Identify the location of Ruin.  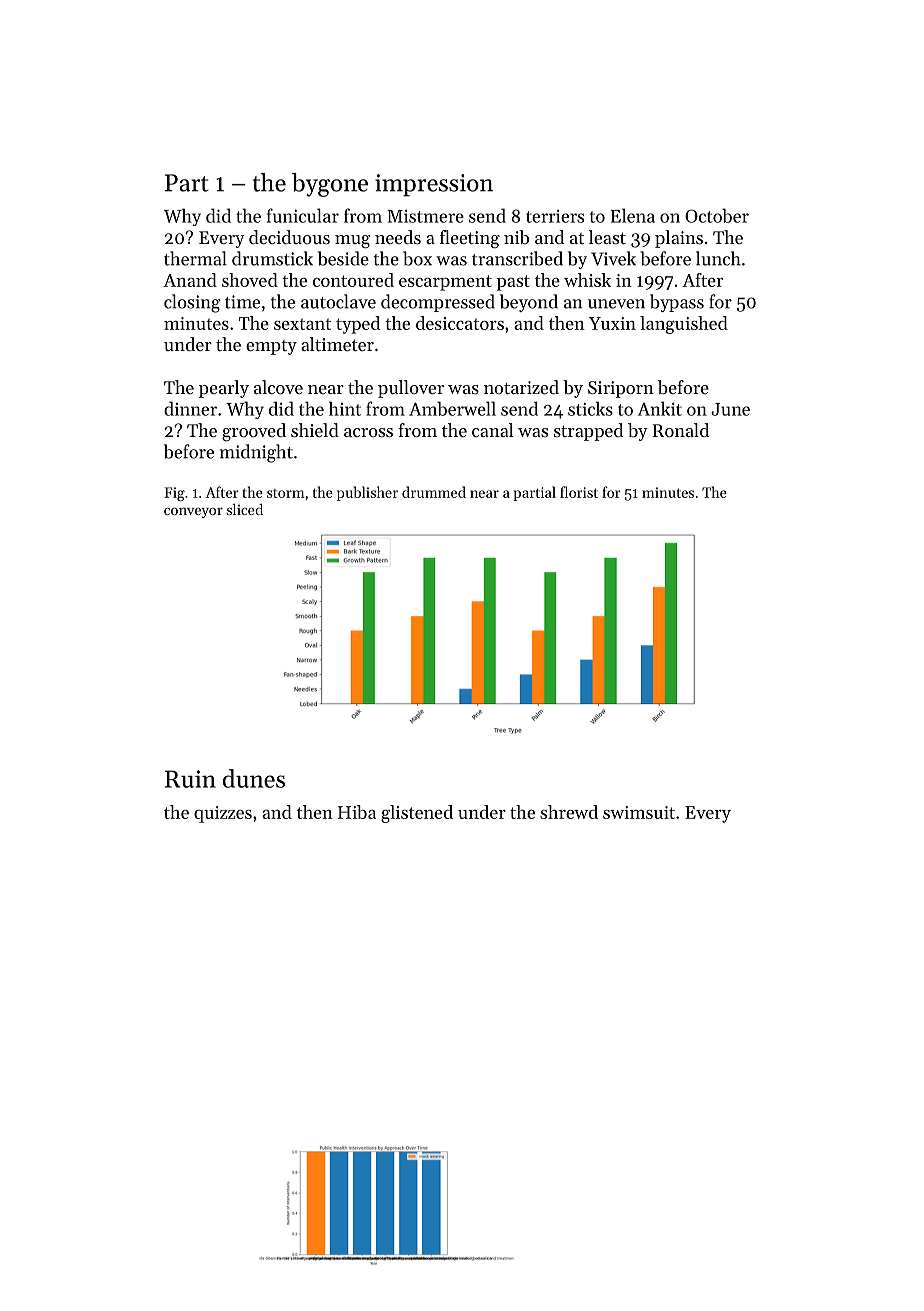
(190, 779).
